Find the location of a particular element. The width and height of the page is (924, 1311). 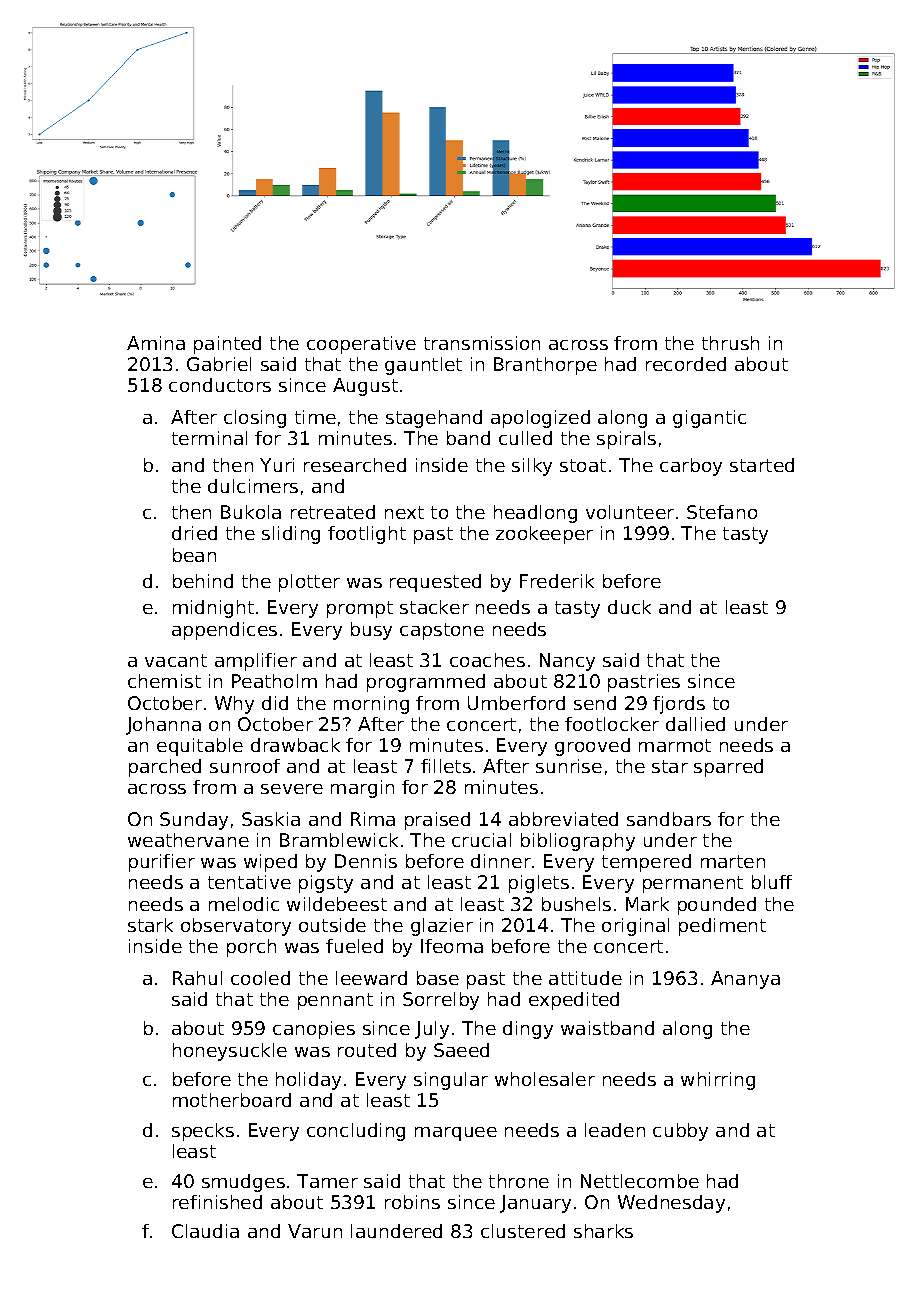

leeward is located at coordinates (371, 978).
